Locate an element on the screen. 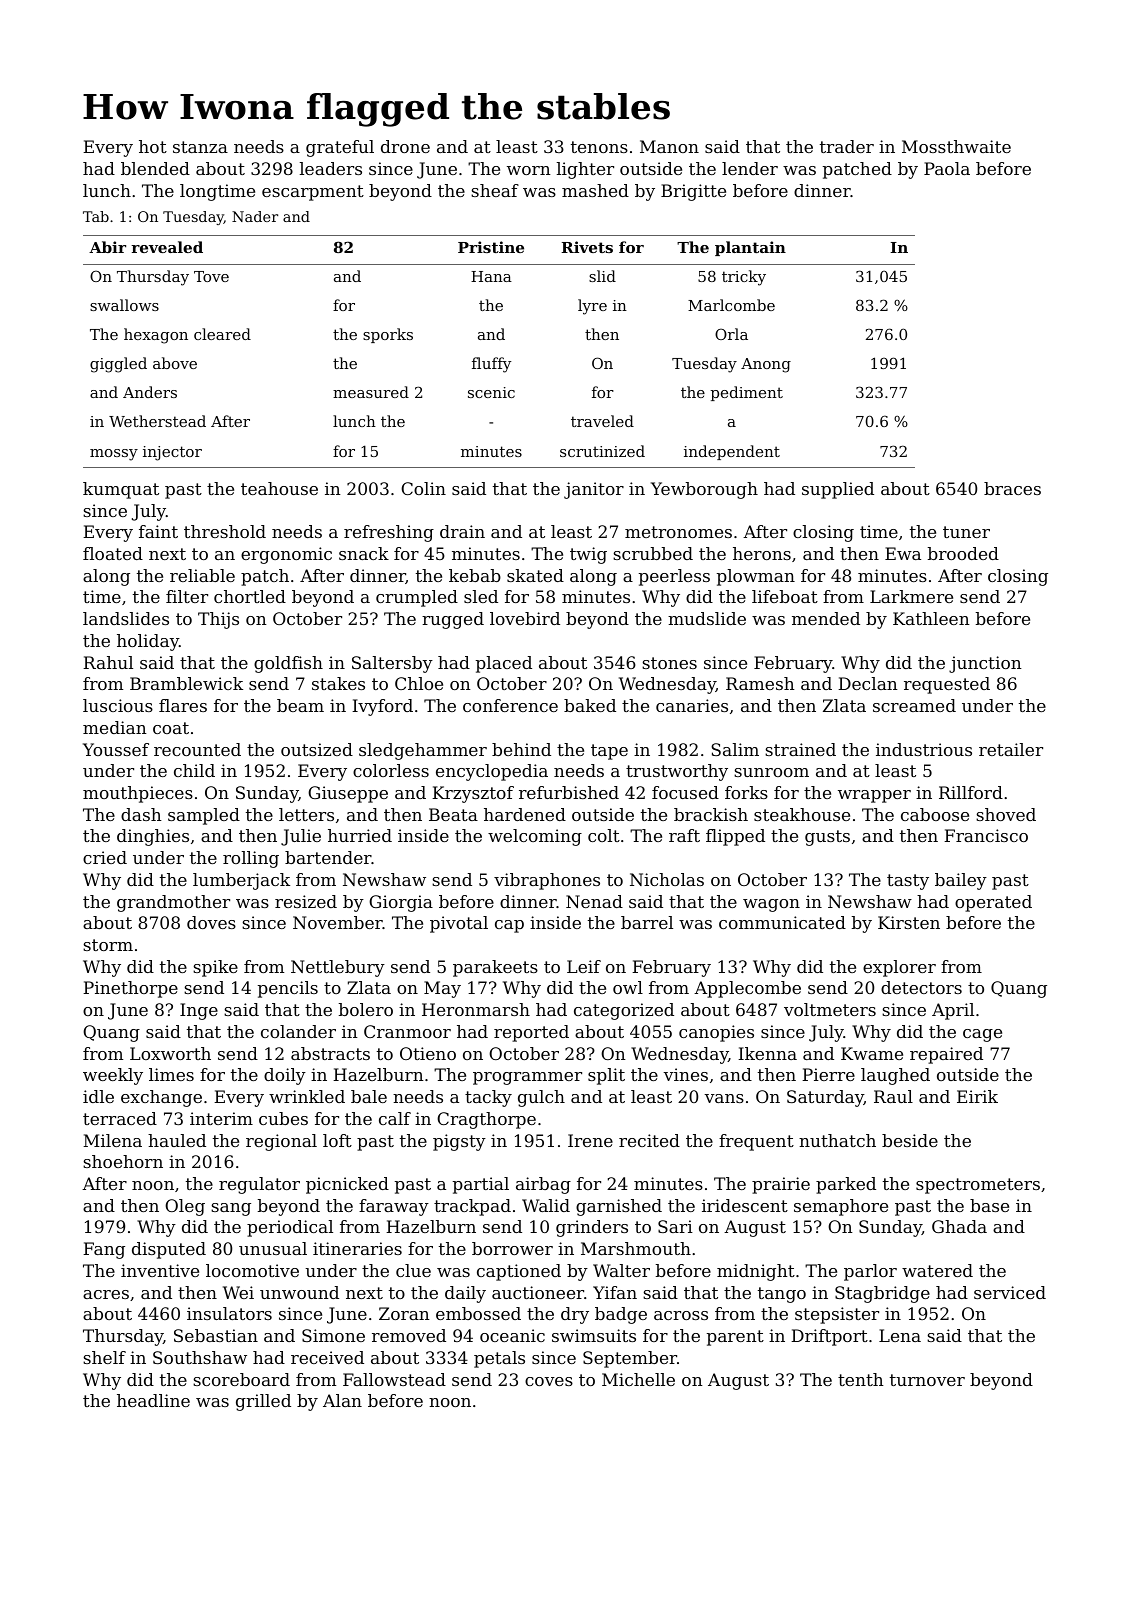  Nader is located at coordinates (255, 216).
